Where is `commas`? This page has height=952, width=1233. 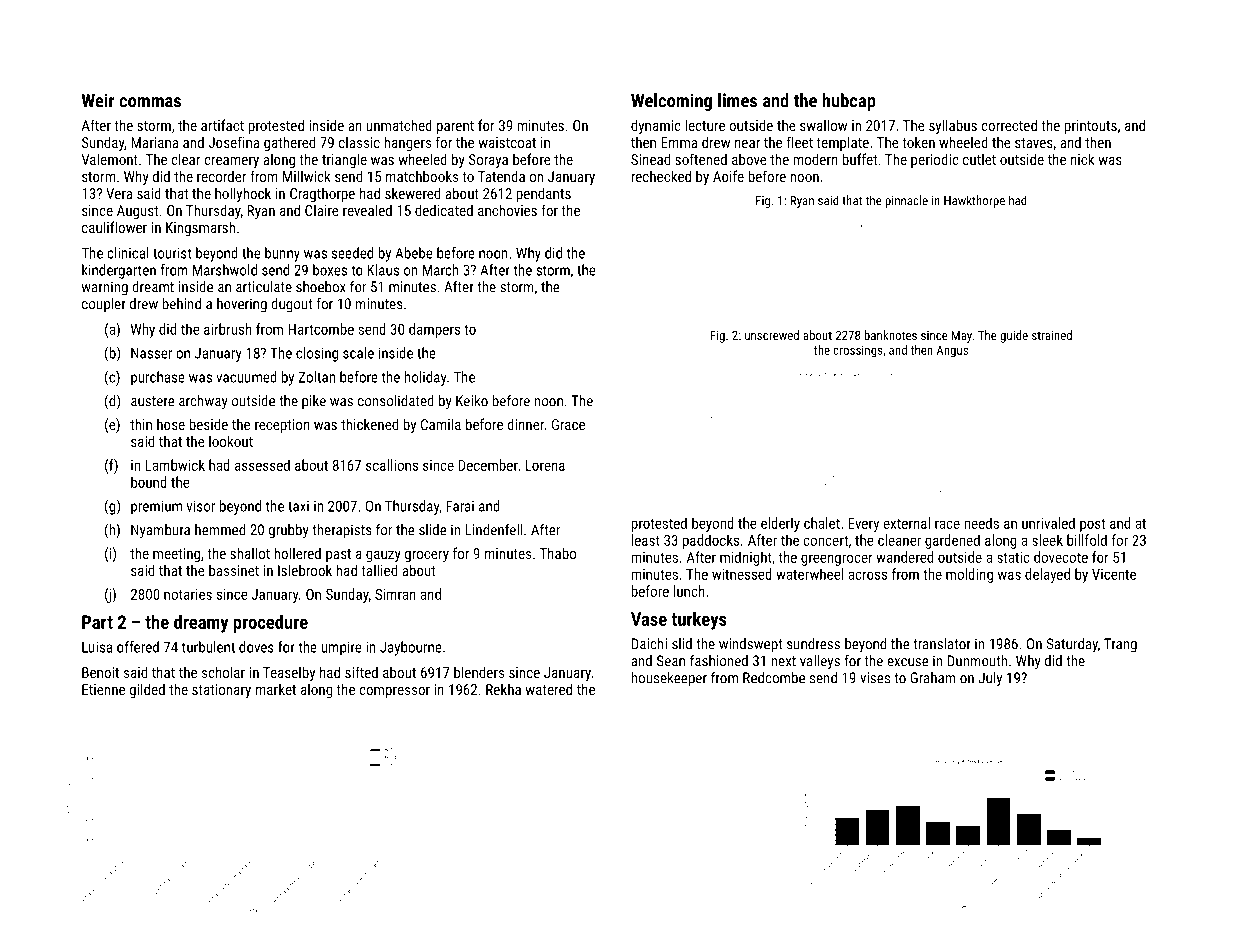 commas is located at coordinates (150, 102).
